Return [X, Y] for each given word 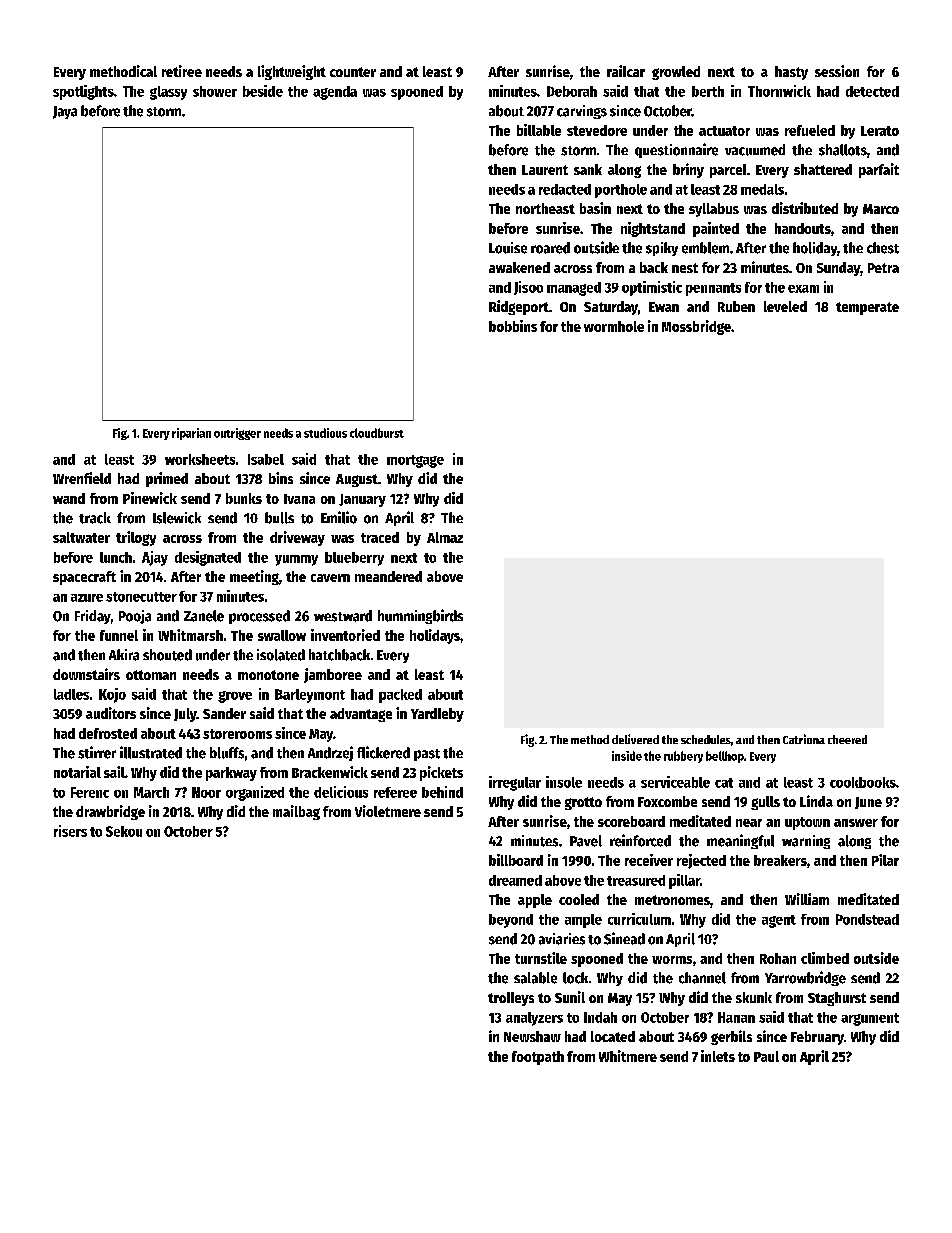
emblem [705, 248]
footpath [538, 1058]
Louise [508, 248]
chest [883, 248]
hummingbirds [420, 616]
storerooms [237, 734]
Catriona [804, 739]
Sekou [124, 831]
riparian [191, 434]
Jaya [65, 112]
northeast [545, 208]
